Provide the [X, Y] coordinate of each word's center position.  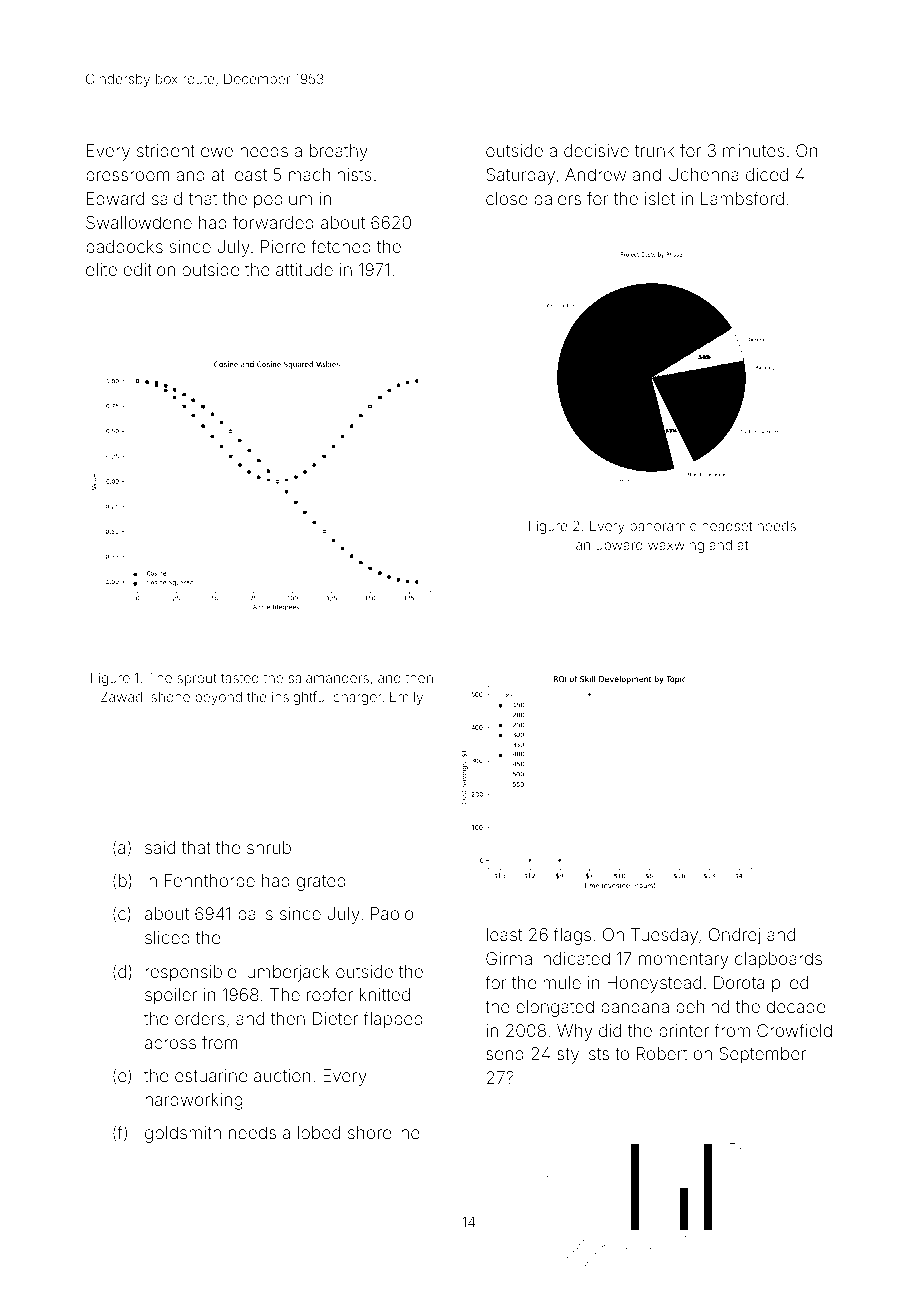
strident [166, 150]
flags [572, 936]
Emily [406, 698]
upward [619, 546]
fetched [341, 246]
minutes [754, 150]
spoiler [171, 996]
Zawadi [123, 696]
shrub [269, 847]
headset [727, 526]
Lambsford [742, 198]
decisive [596, 150]
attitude [304, 269]
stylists [583, 1055]
